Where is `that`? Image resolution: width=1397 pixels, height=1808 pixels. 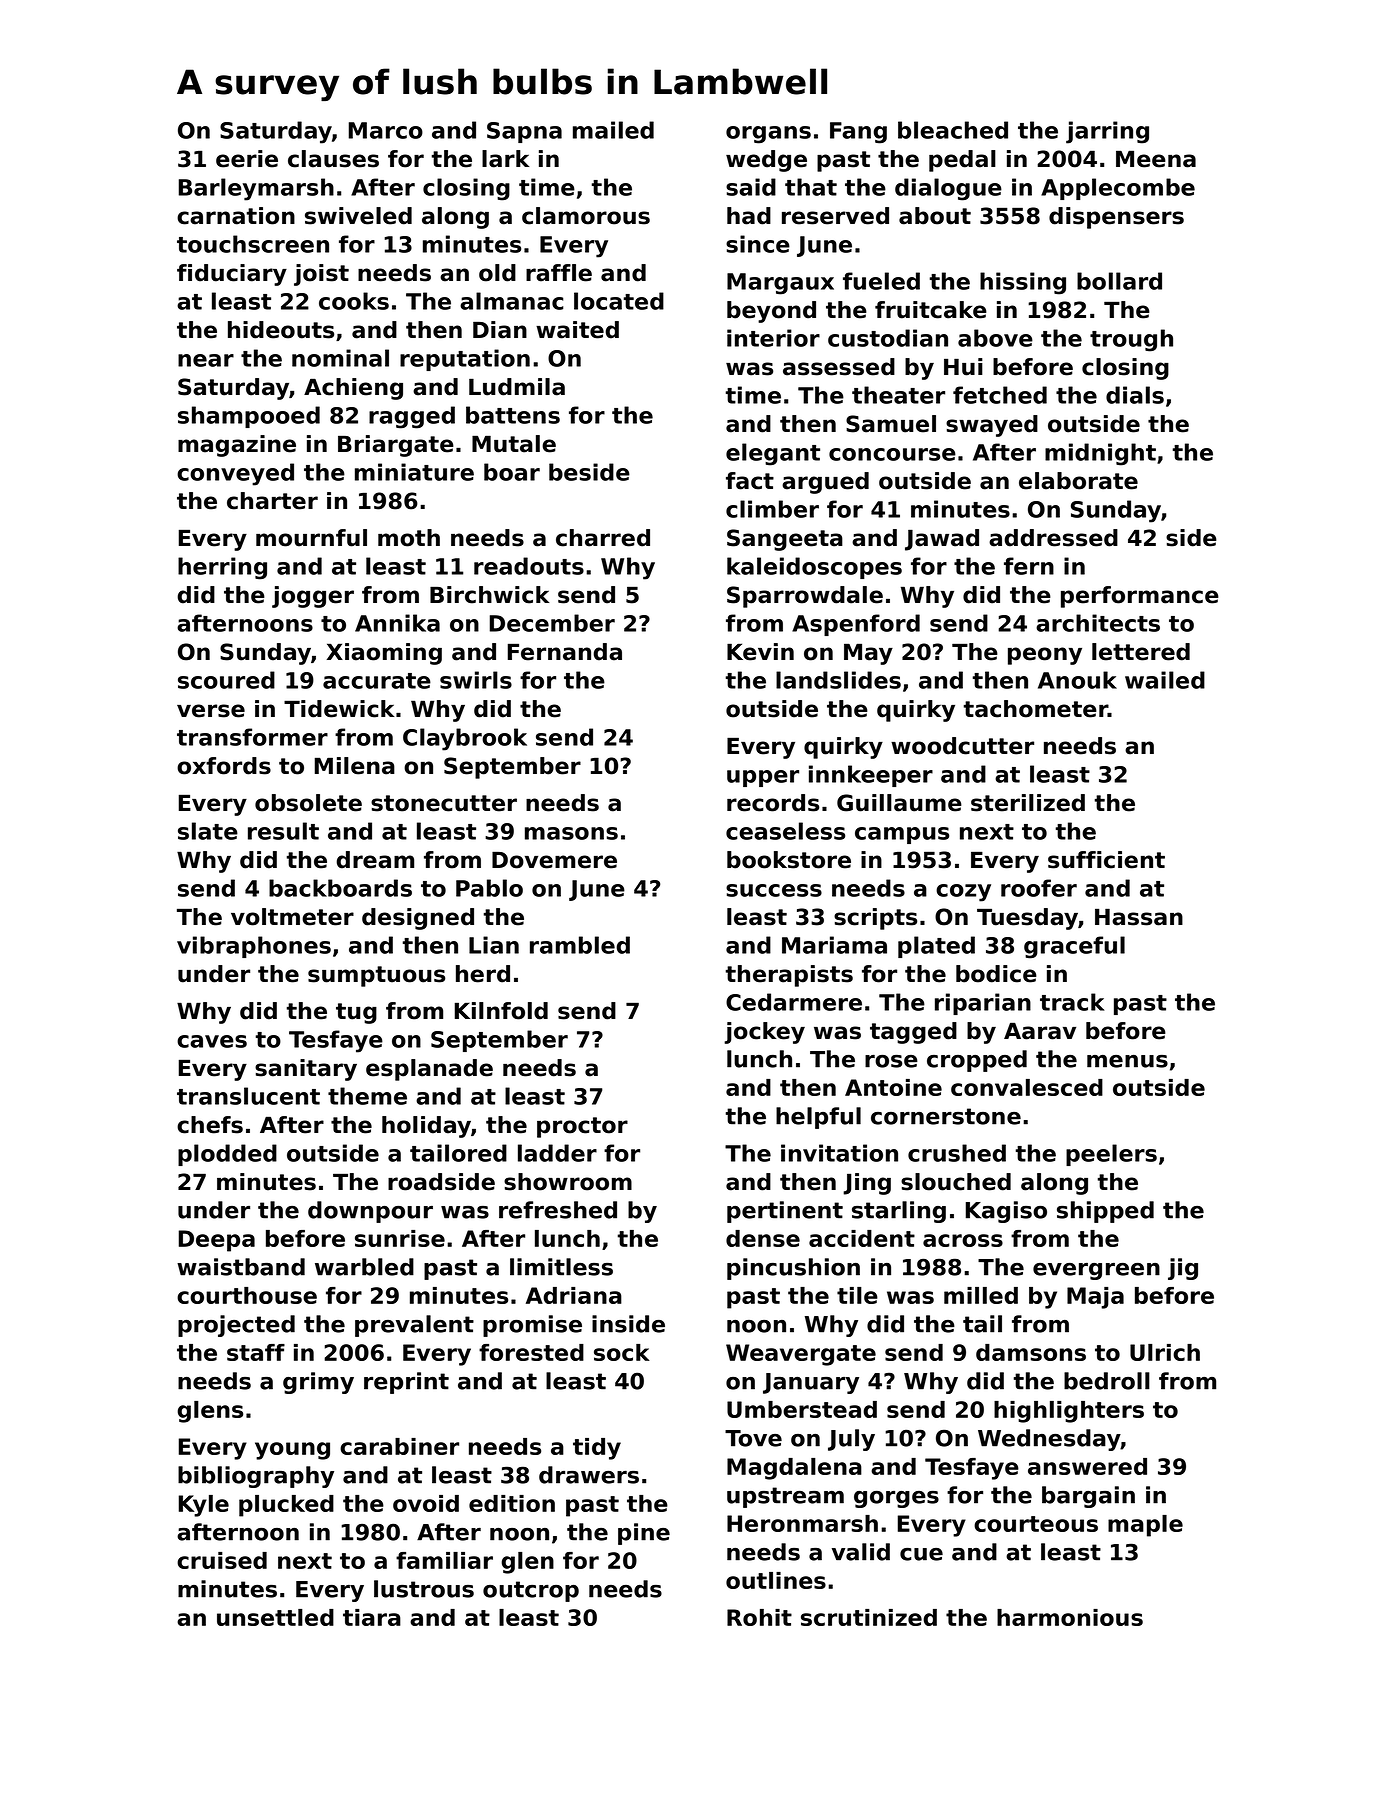 that is located at coordinates (811, 187).
